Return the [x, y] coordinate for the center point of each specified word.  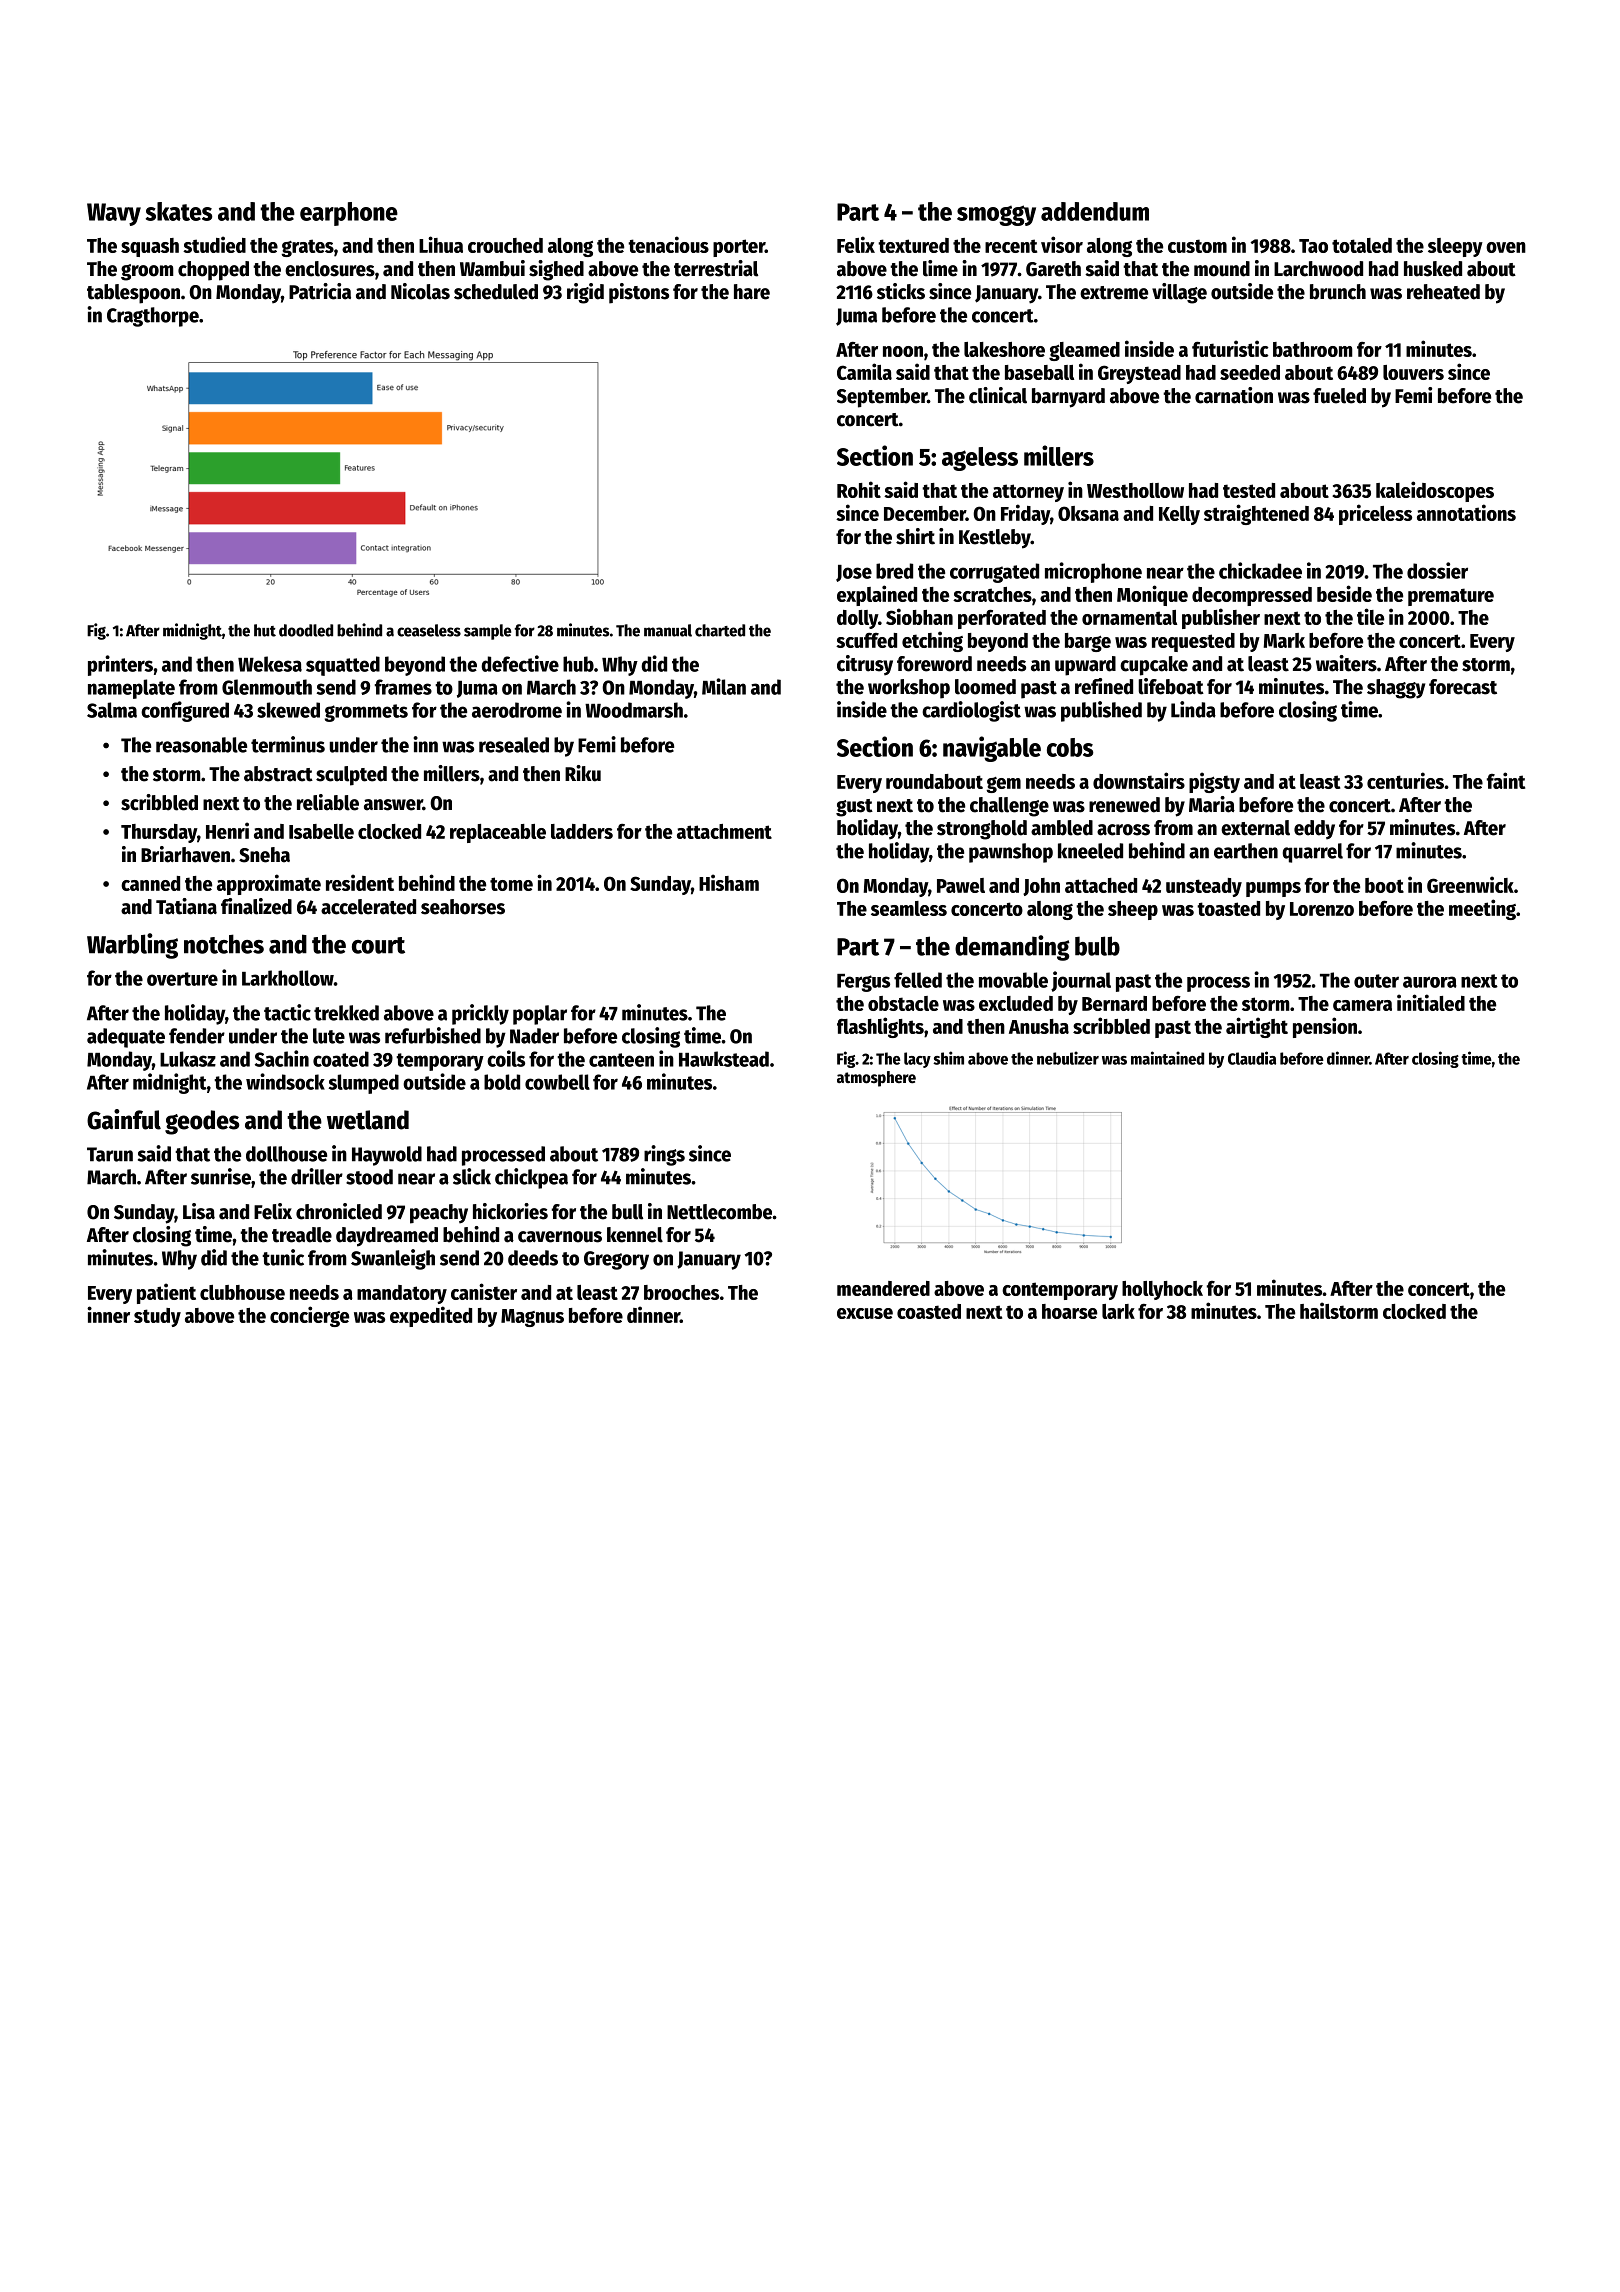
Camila [864, 371]
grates [307, 248]
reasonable [201, 745]
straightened [1256, 514]
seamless [909, 908]
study [157, 1317]
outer [1376, 981]
